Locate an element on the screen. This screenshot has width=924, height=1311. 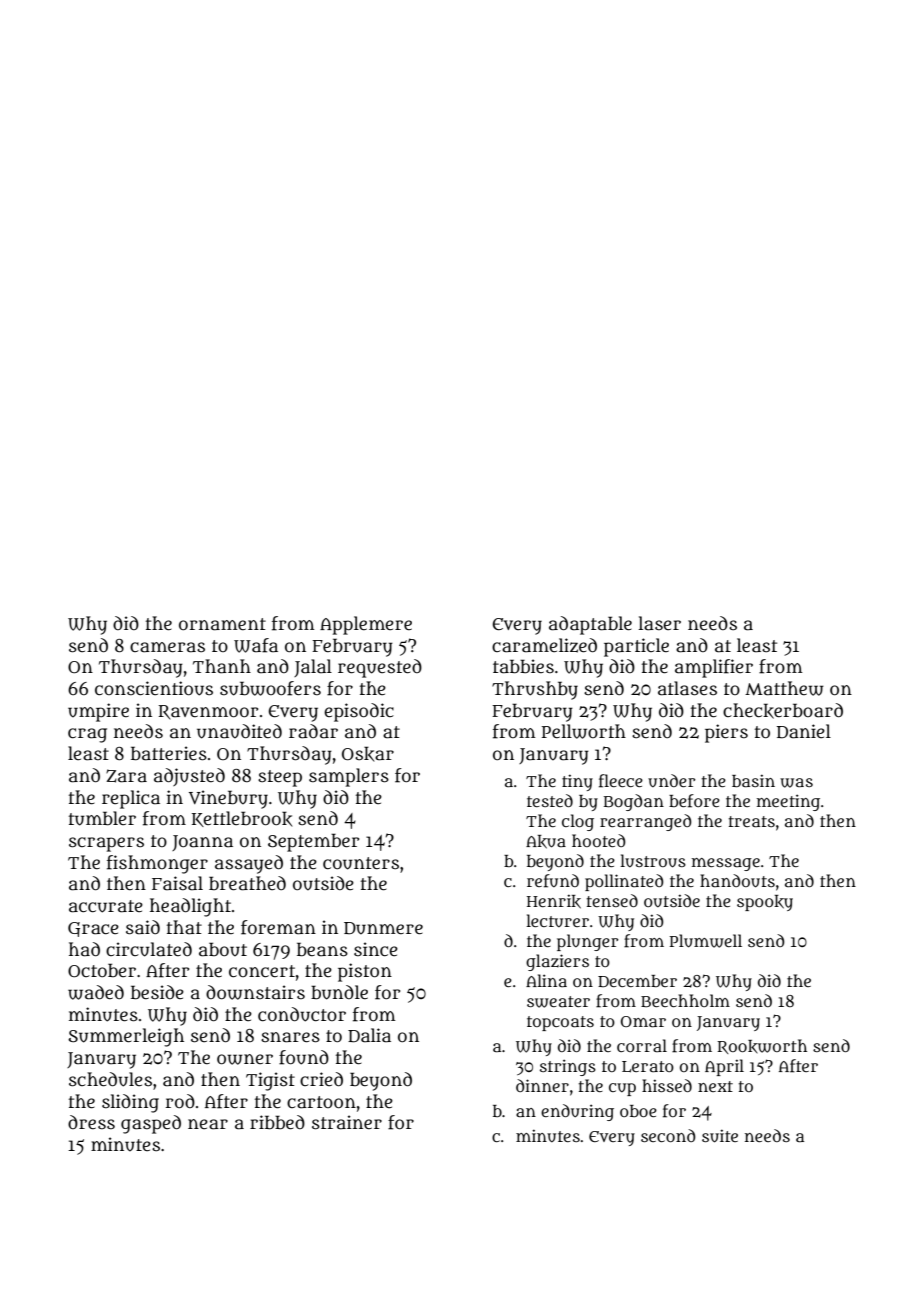
requested is located at coordinates (380, 668).
